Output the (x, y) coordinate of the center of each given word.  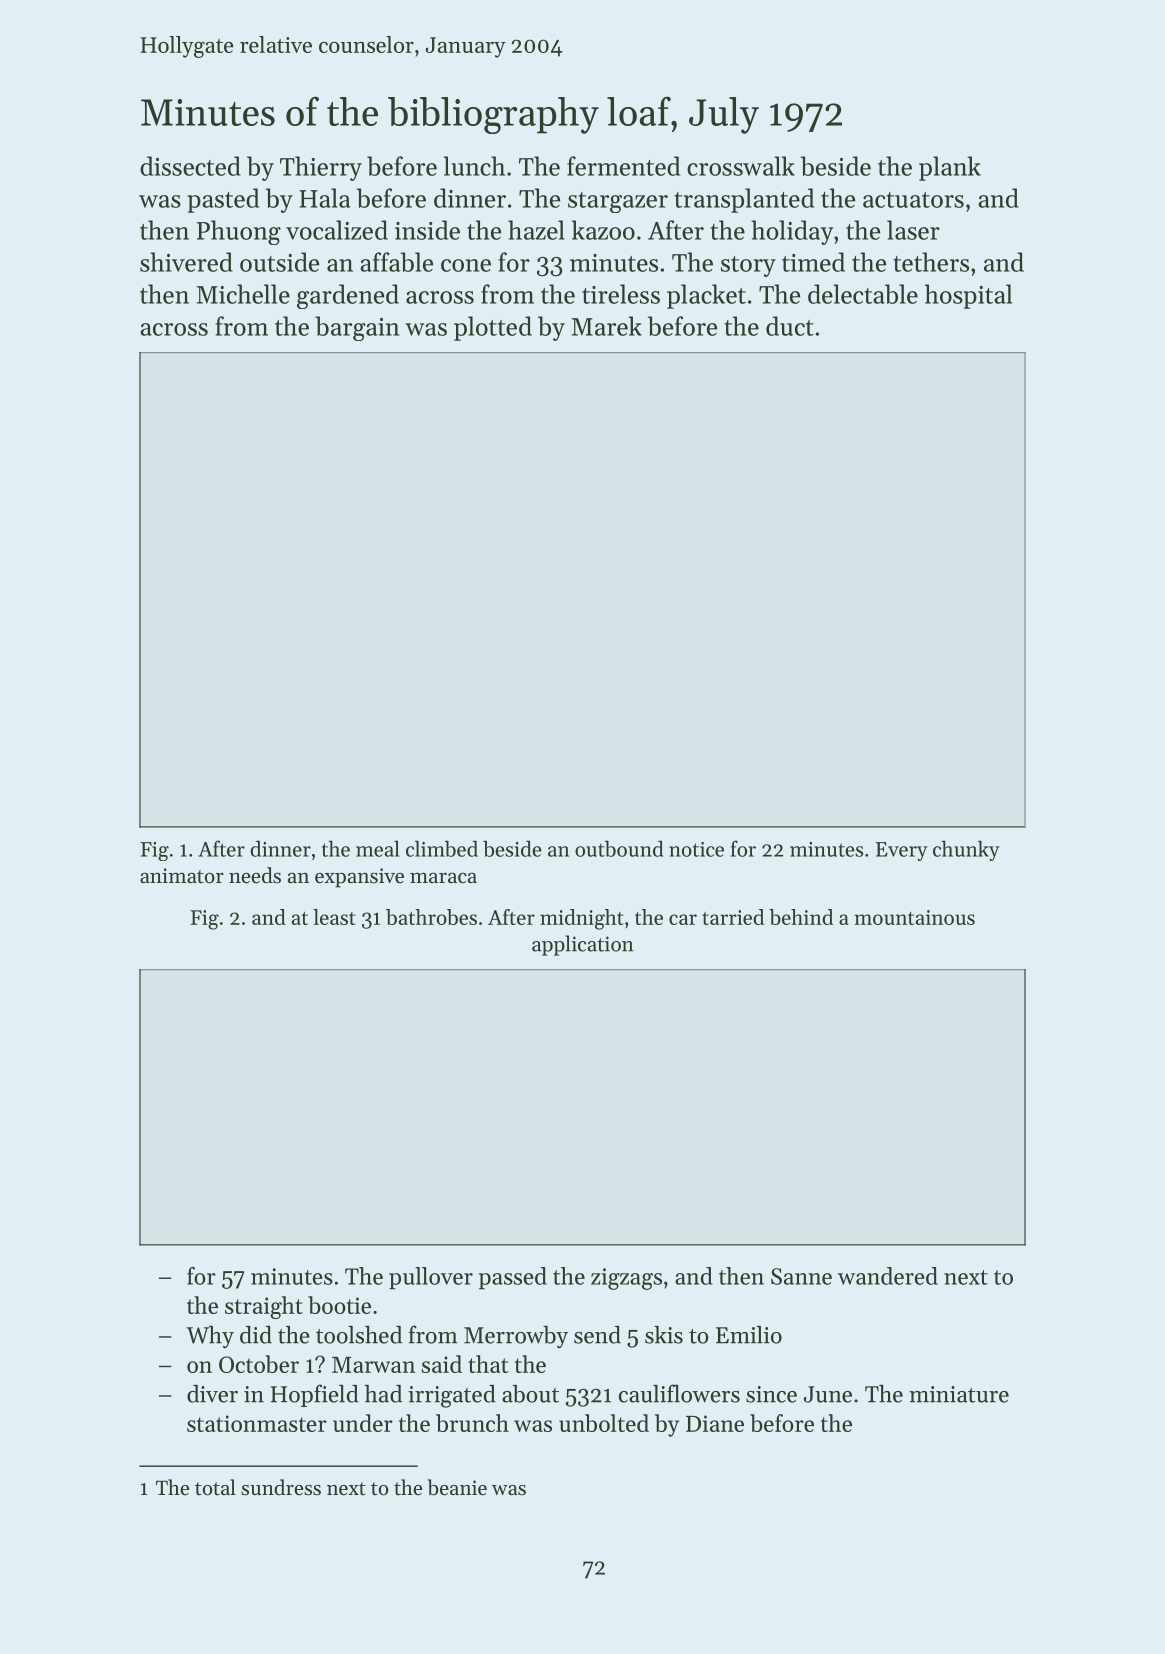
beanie (457, 1487)
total (215, 1487)
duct (790, 326)
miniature (959, 1394)
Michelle (243, 294)
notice (696, 849)
